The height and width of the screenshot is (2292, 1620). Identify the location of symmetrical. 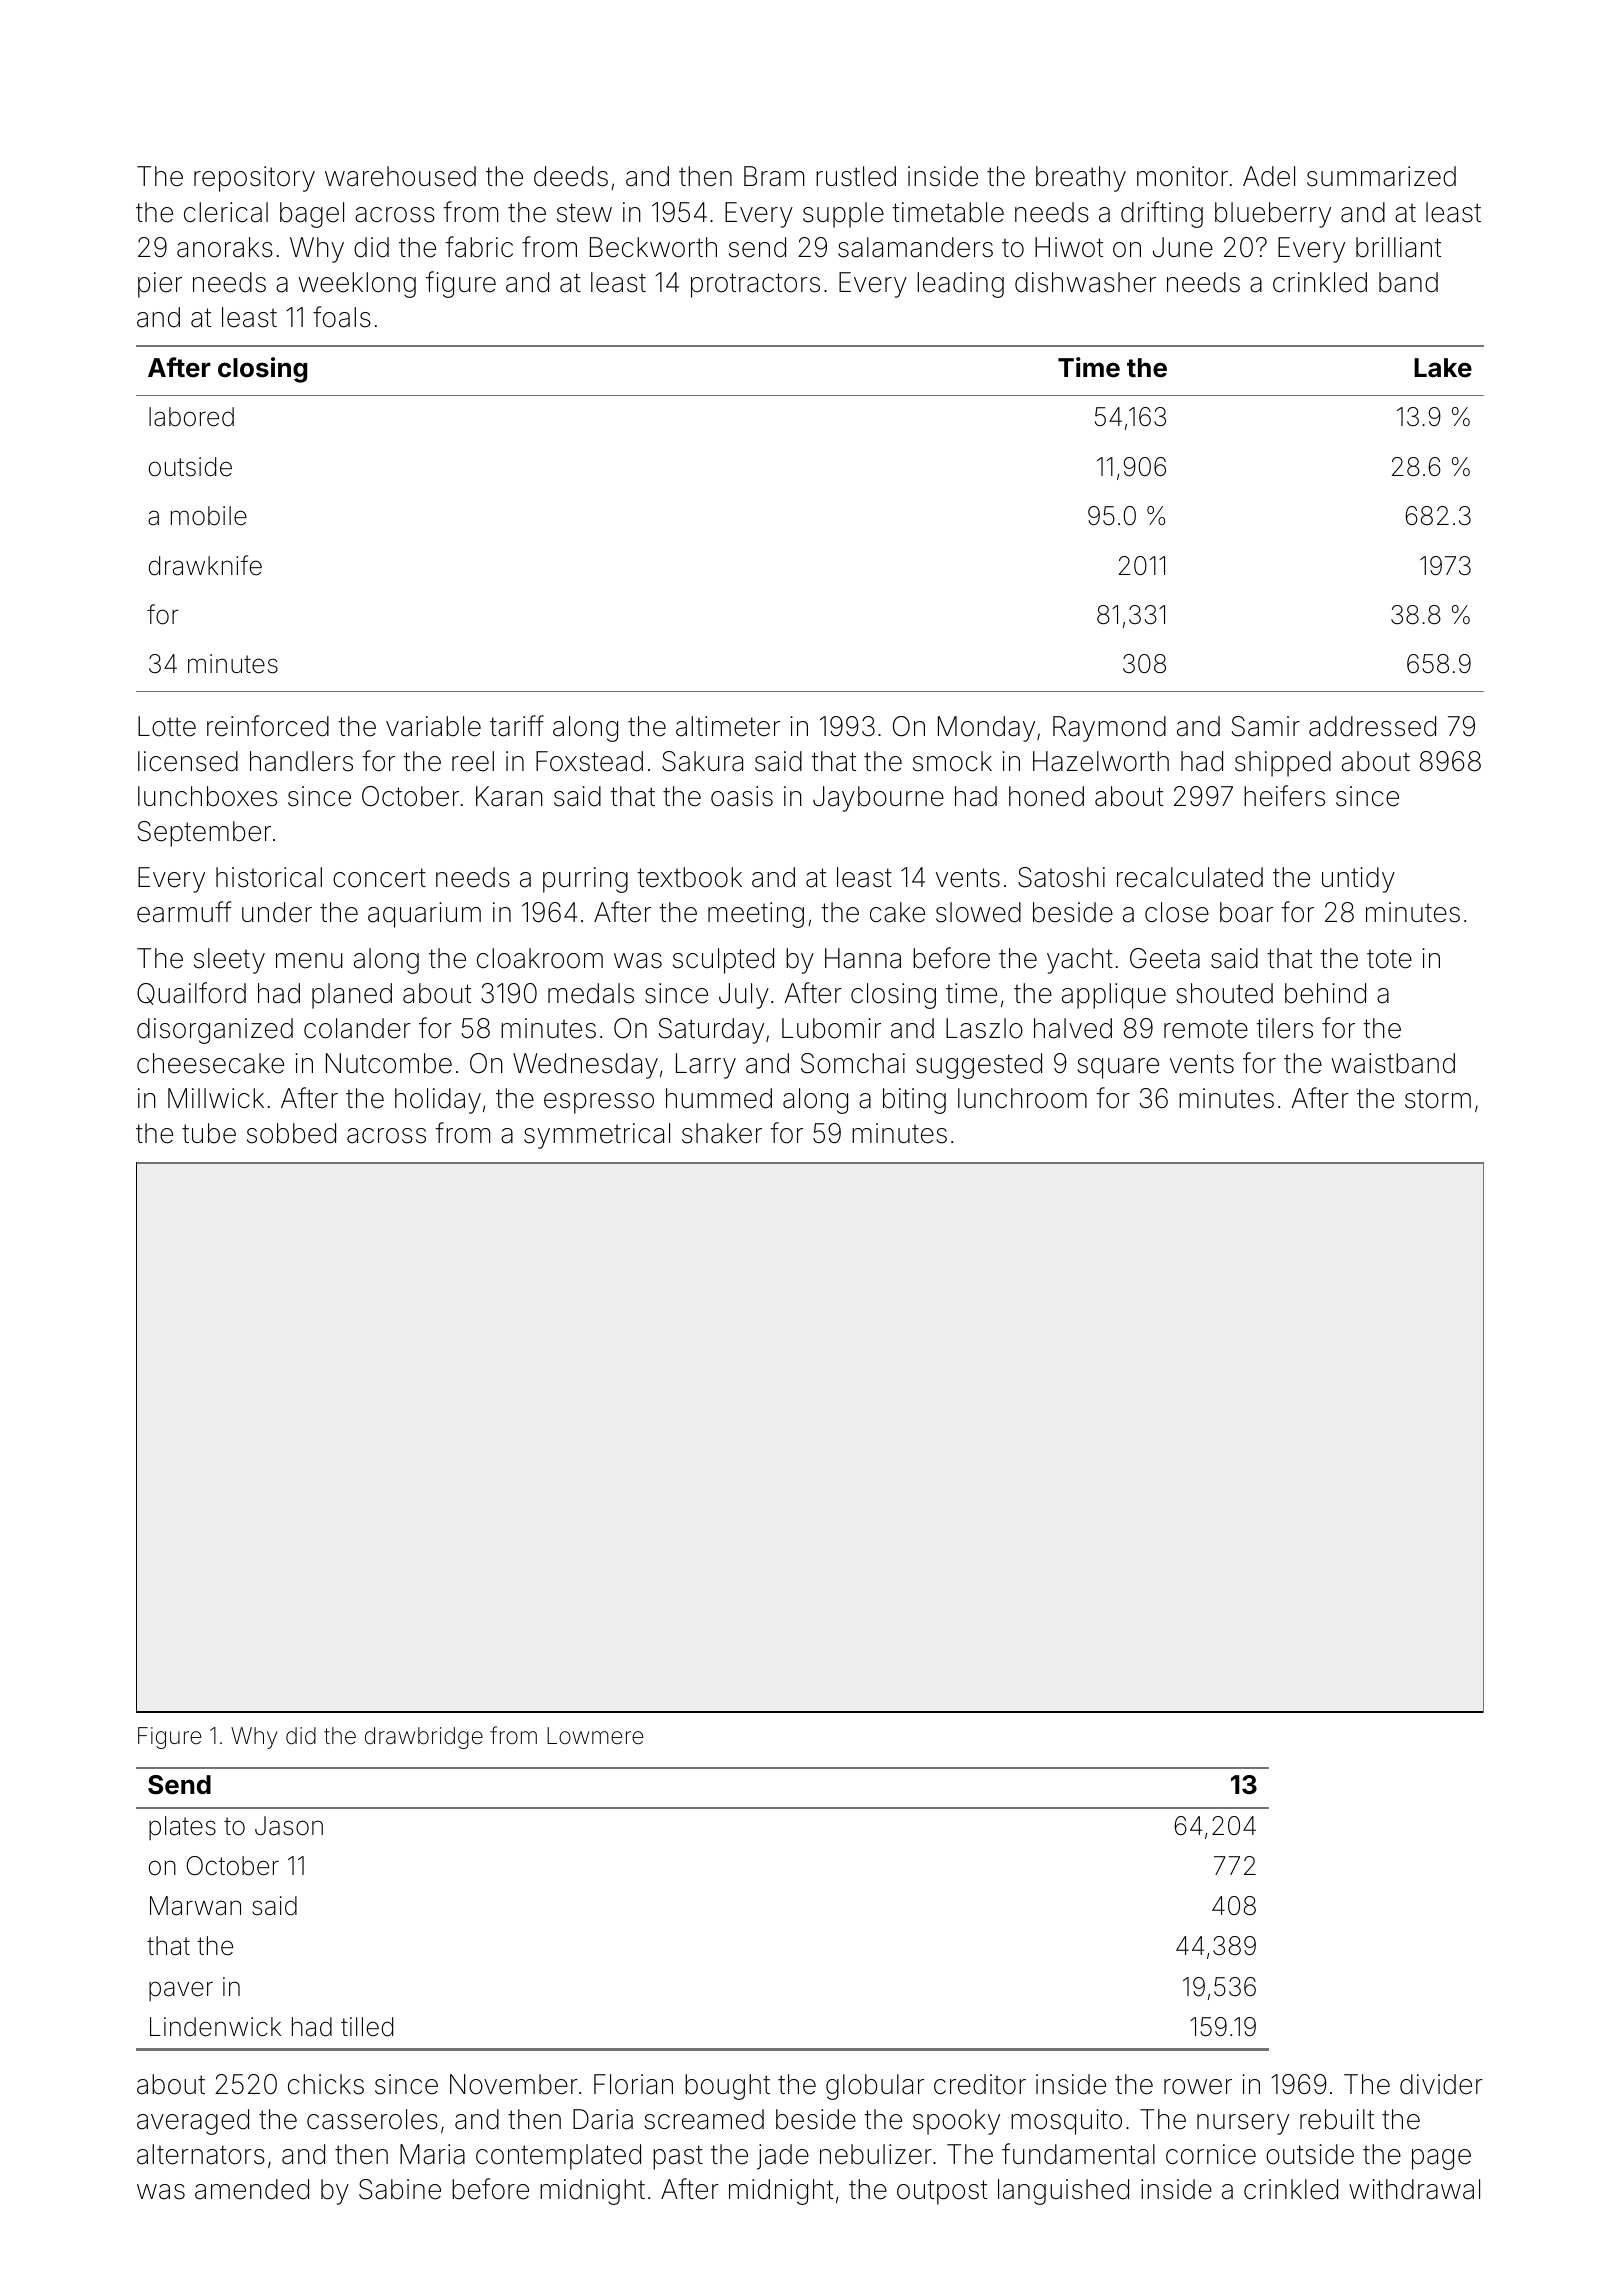
(597, 1136).
